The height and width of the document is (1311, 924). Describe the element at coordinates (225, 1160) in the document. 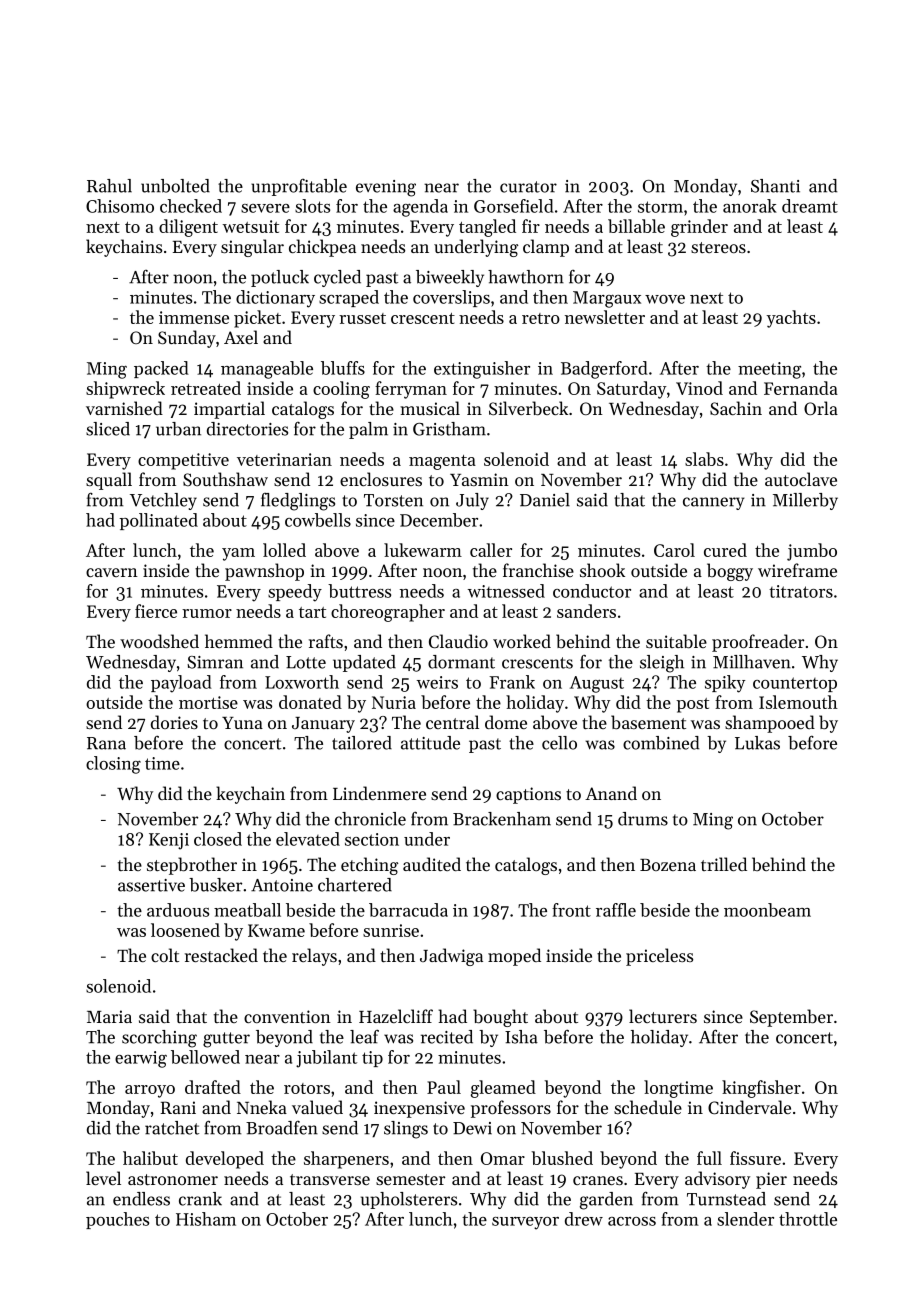

I see `developed` at that location.
